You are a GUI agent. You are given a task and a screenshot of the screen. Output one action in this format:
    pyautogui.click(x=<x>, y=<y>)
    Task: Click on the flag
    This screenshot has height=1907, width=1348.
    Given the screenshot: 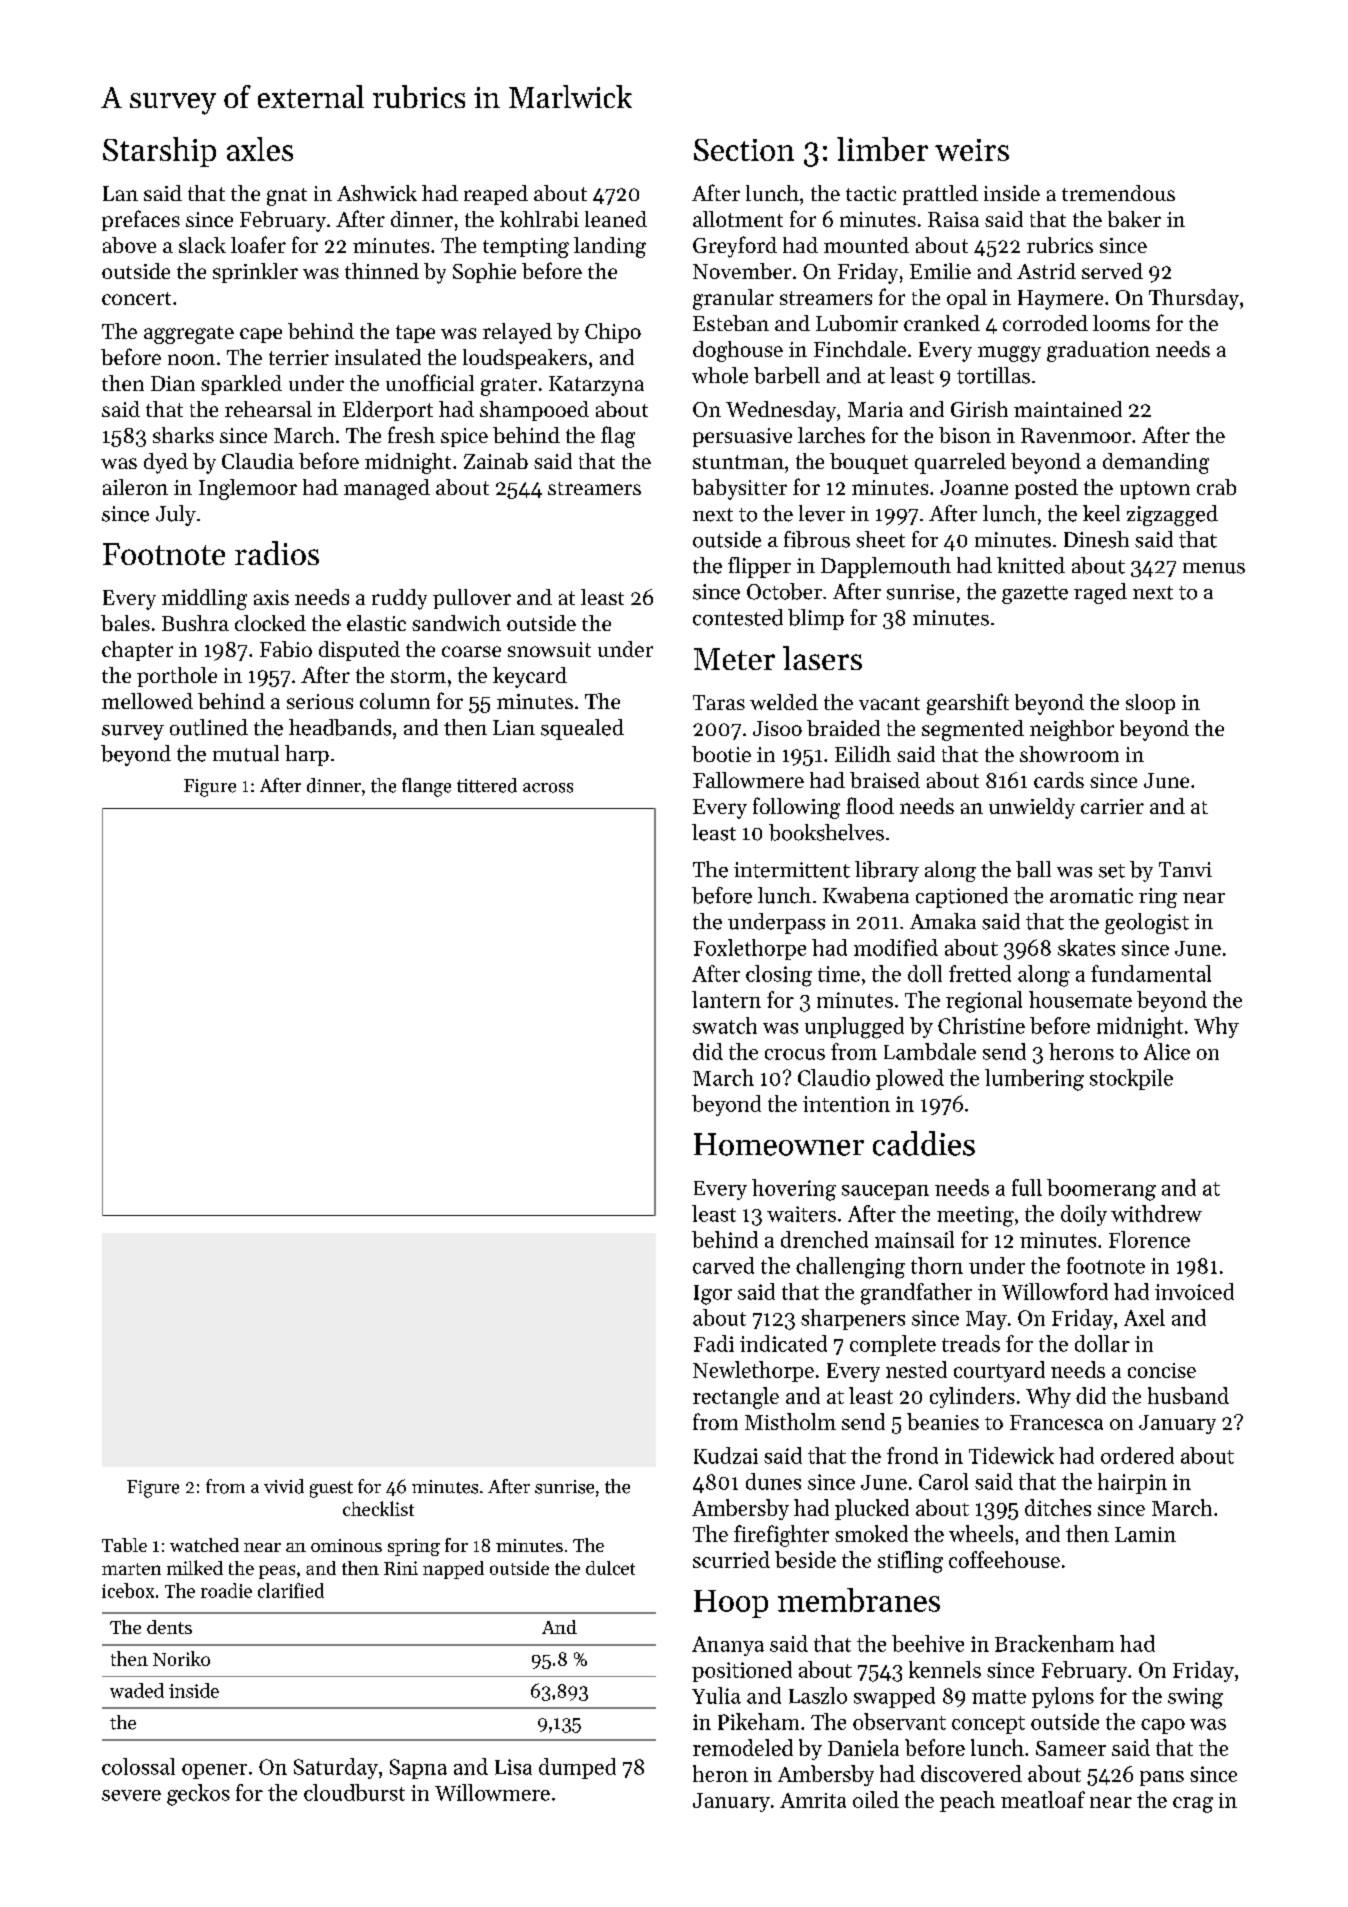 What is the action you would take?
    pyautogui.click(x=618, y=437)
